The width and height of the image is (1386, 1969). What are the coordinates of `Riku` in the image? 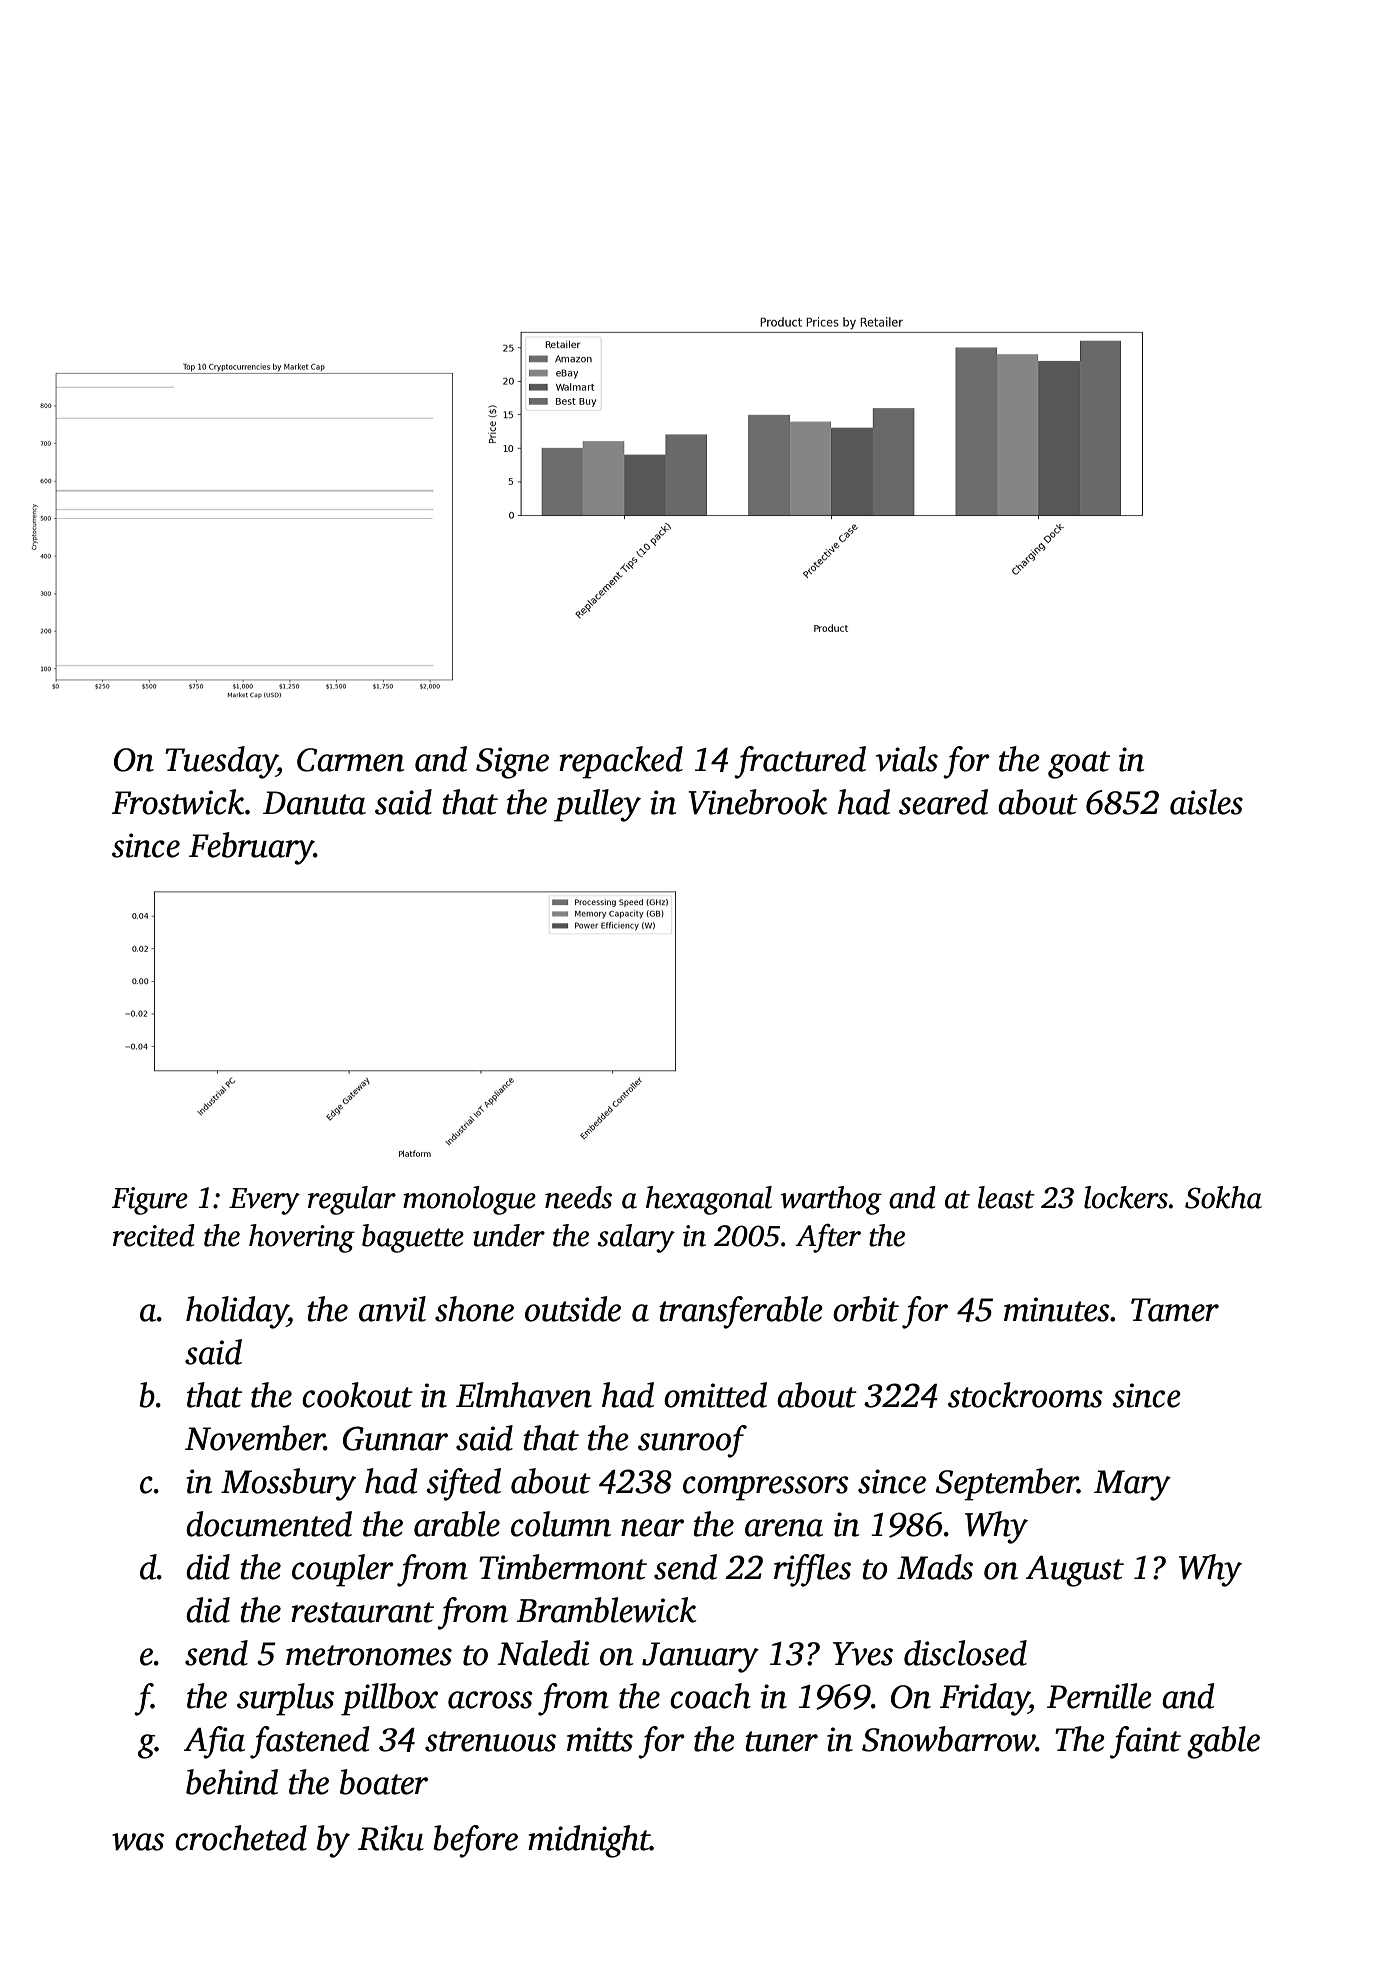 It's located at (391, 1838).
